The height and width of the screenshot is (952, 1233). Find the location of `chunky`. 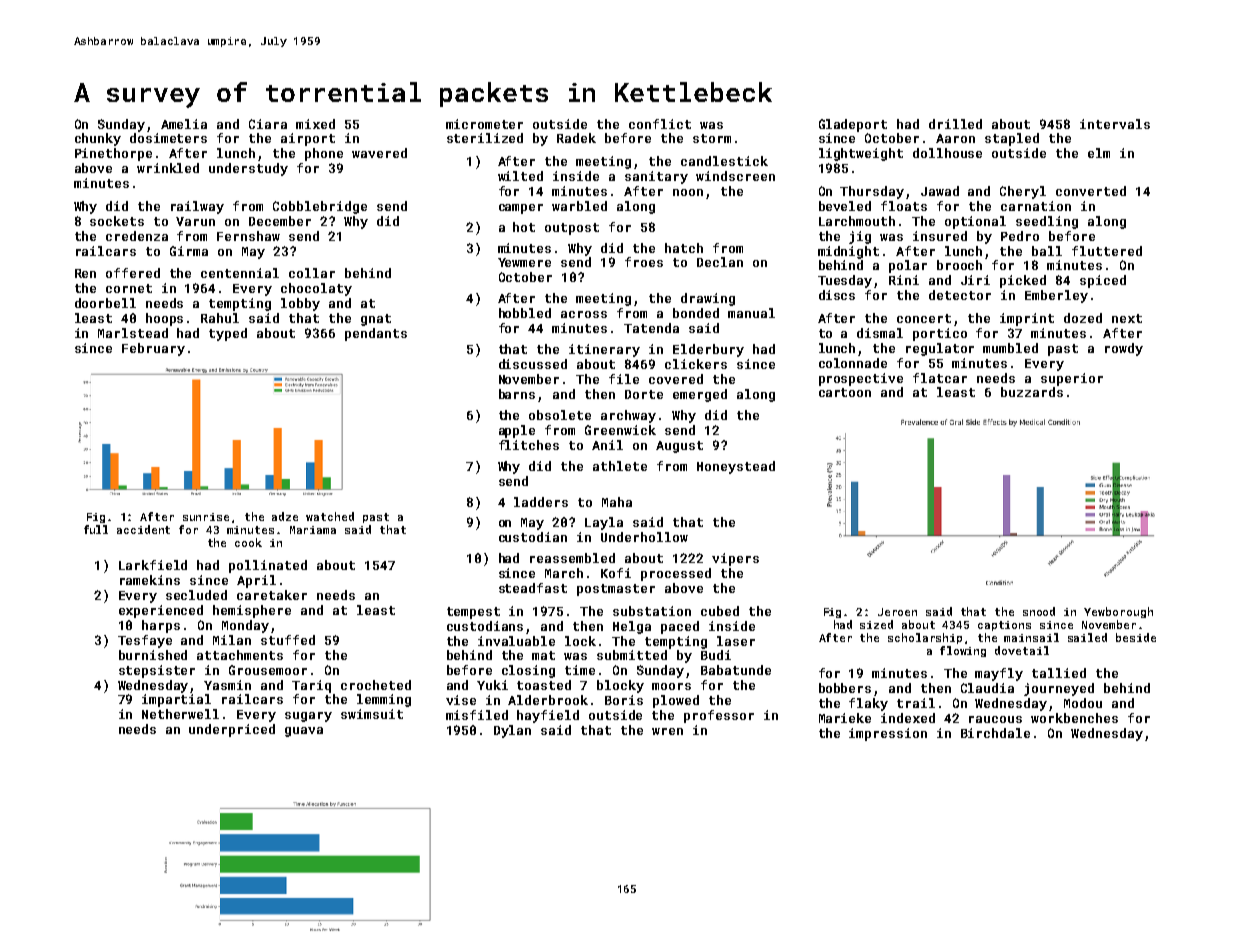

chunky is located at coordinates (98, 139).
